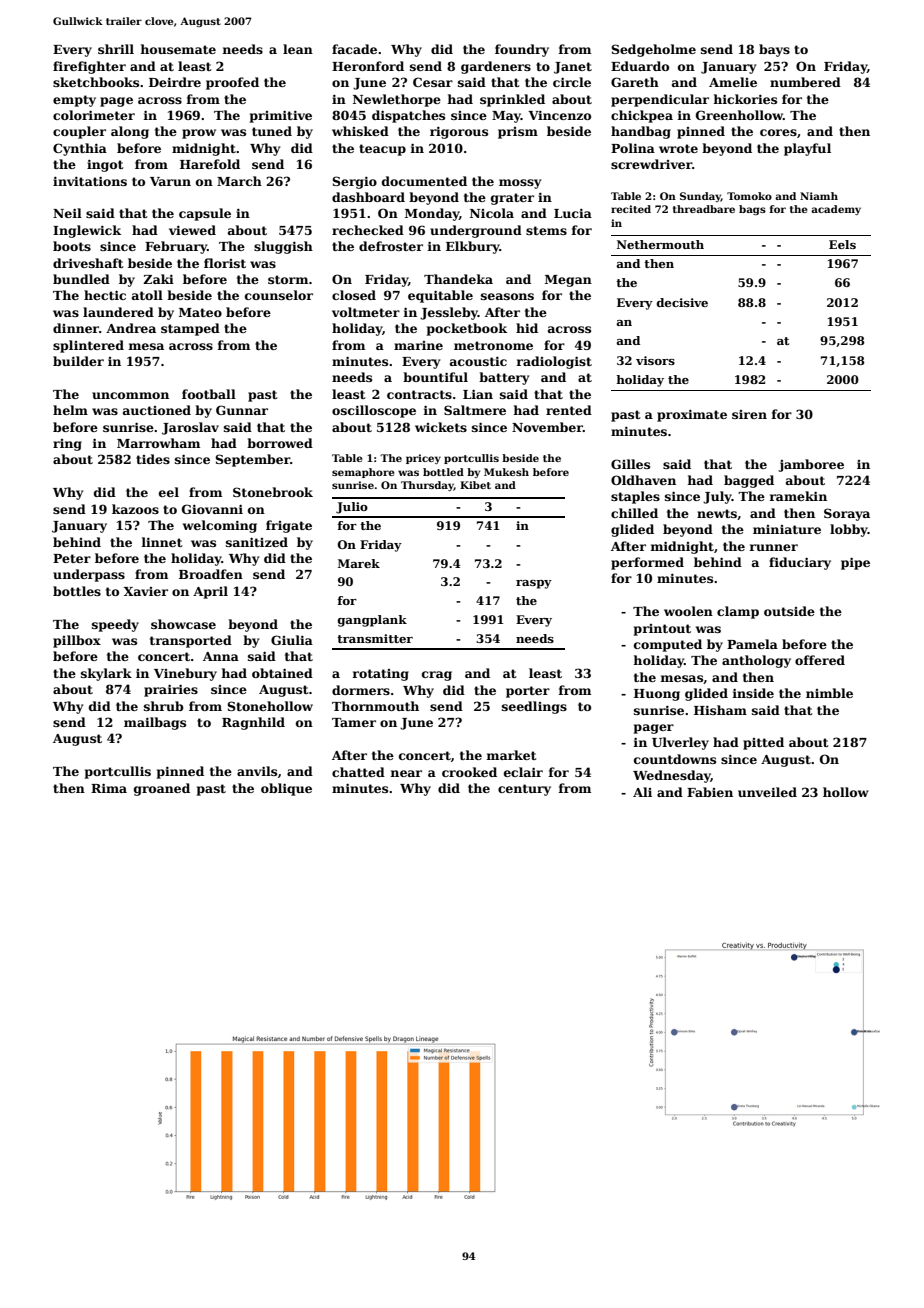 This screenshot has width=924, height=1308. I want to click on unveiled, so click(767, 792).
